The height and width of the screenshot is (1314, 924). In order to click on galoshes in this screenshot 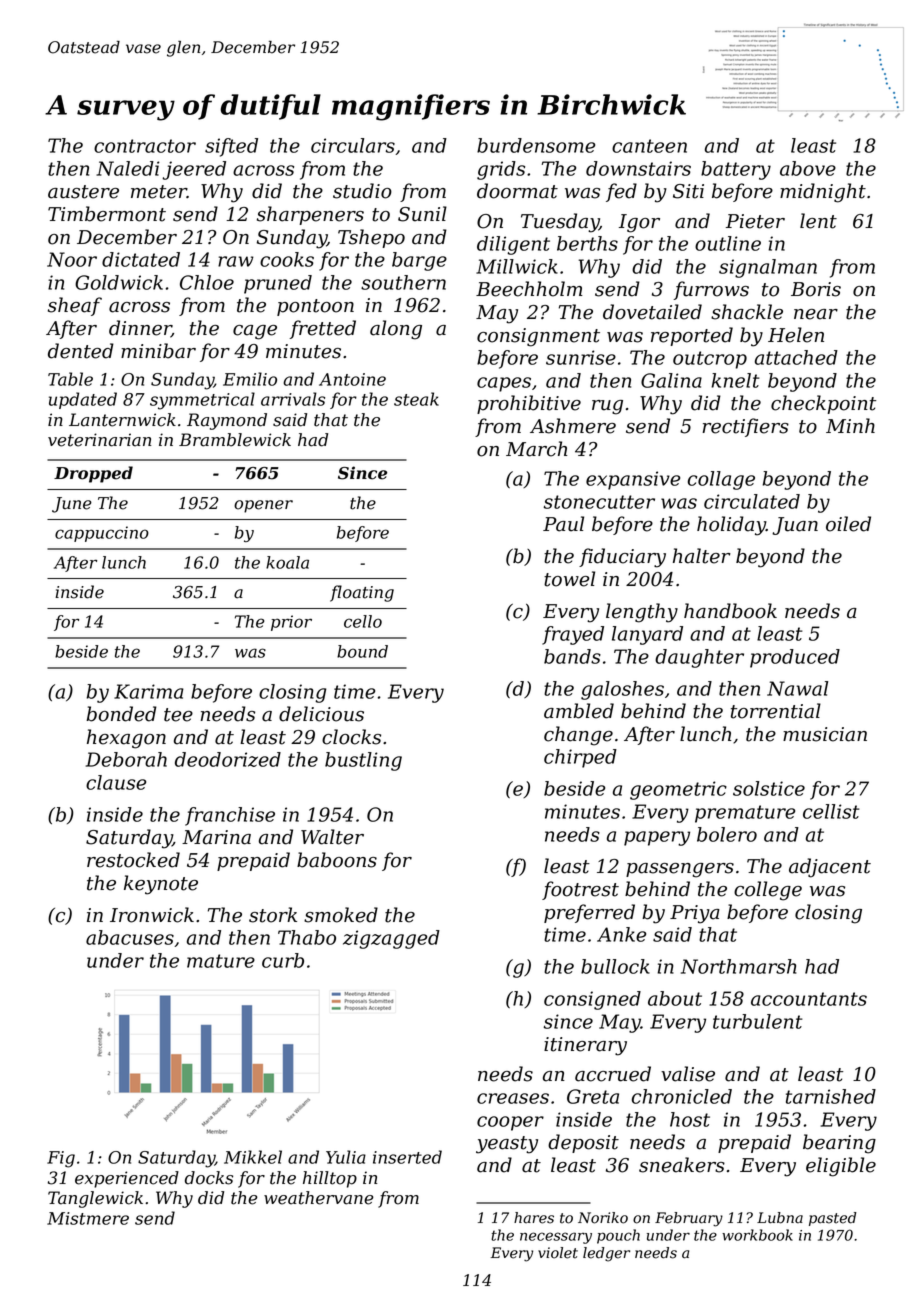, I will do `click(622, 690)`.
